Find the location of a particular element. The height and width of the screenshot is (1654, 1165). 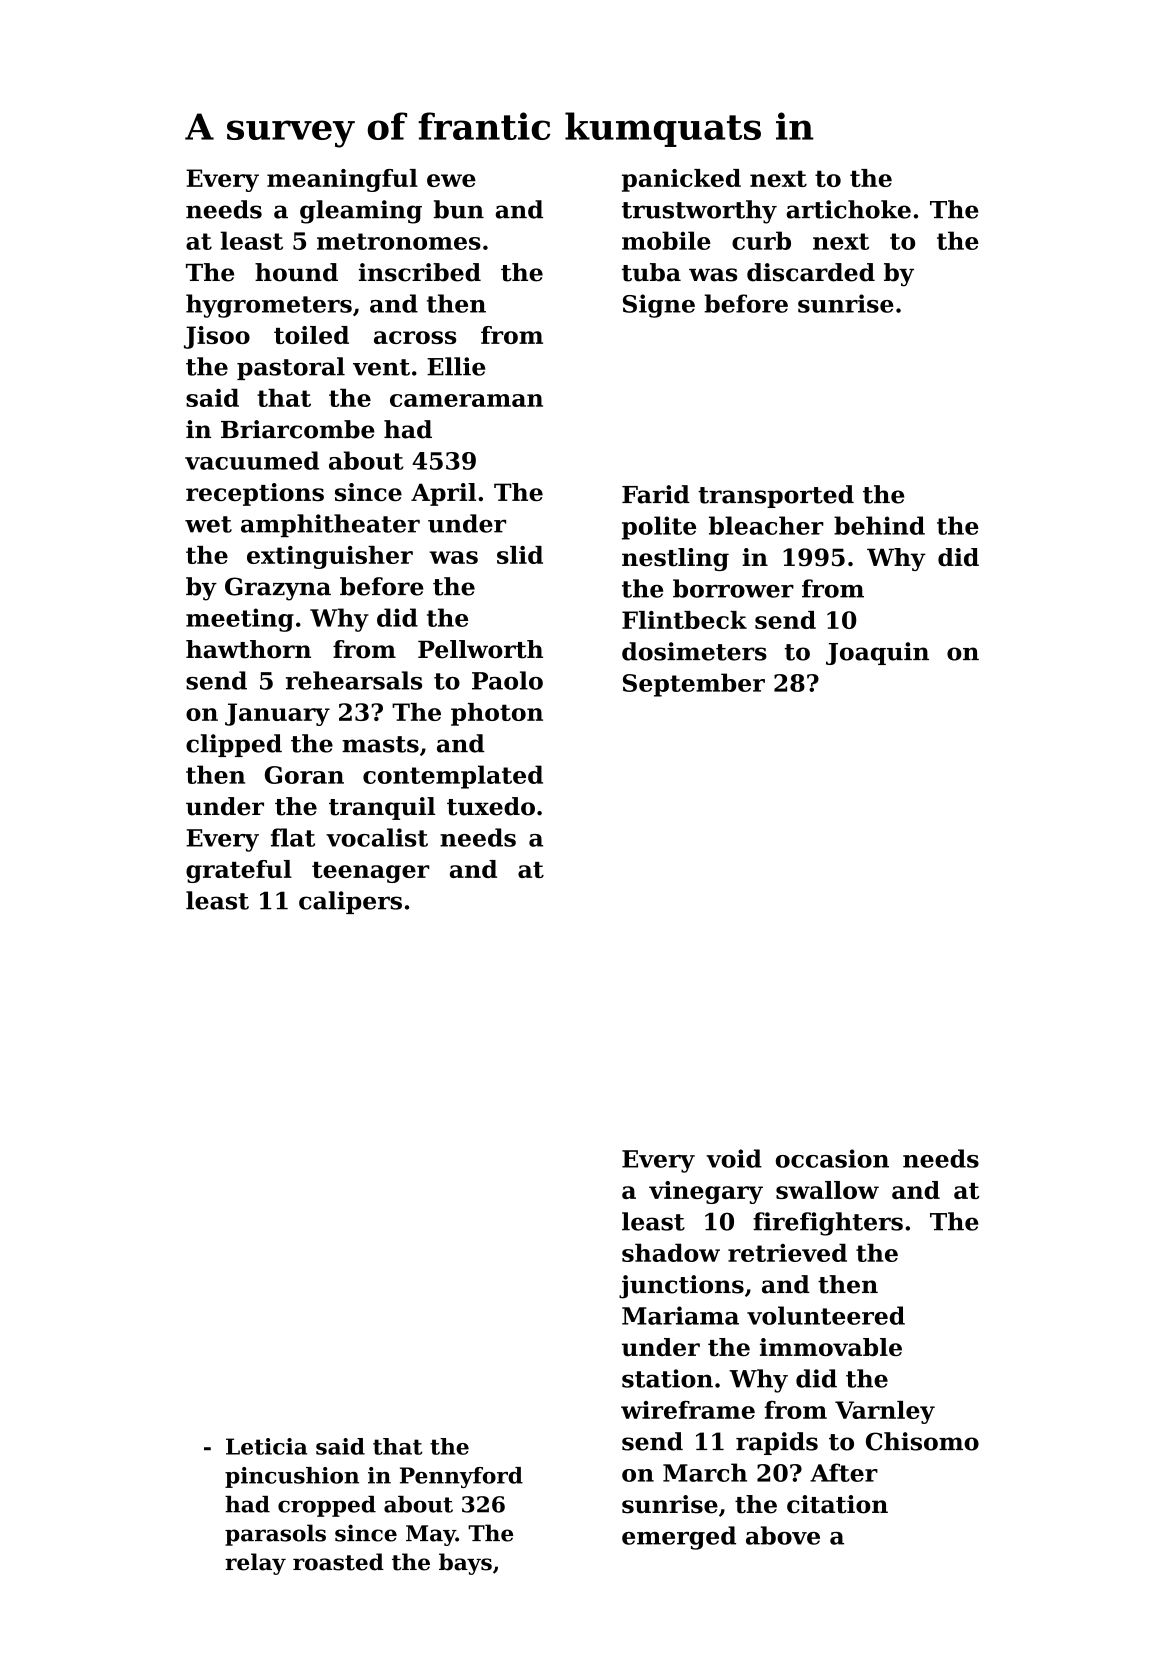

behind is located at coordinates (879, 525).
